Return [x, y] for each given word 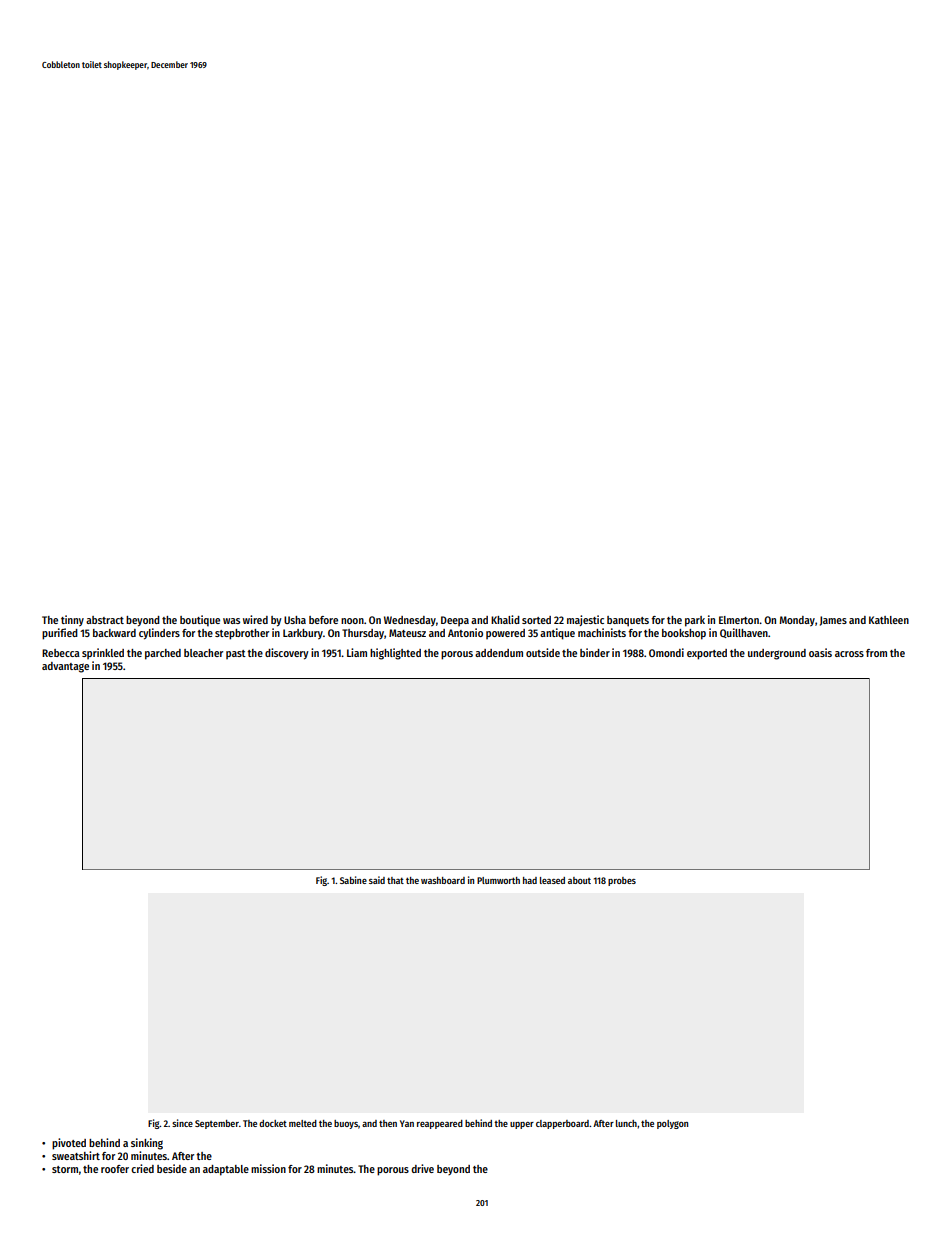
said [377, 880]
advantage [65, 667]
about [579, 880]
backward [114, 633]
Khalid [505, 619]
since [182, 1123]
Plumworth [498, 880]
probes [622, 881]
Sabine [353, 880]
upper [522, 1125]
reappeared [440, 1124]
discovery [287, 654]
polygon [672, 1124]
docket [273, 1123]
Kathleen [889, 620]
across [849, 654]
